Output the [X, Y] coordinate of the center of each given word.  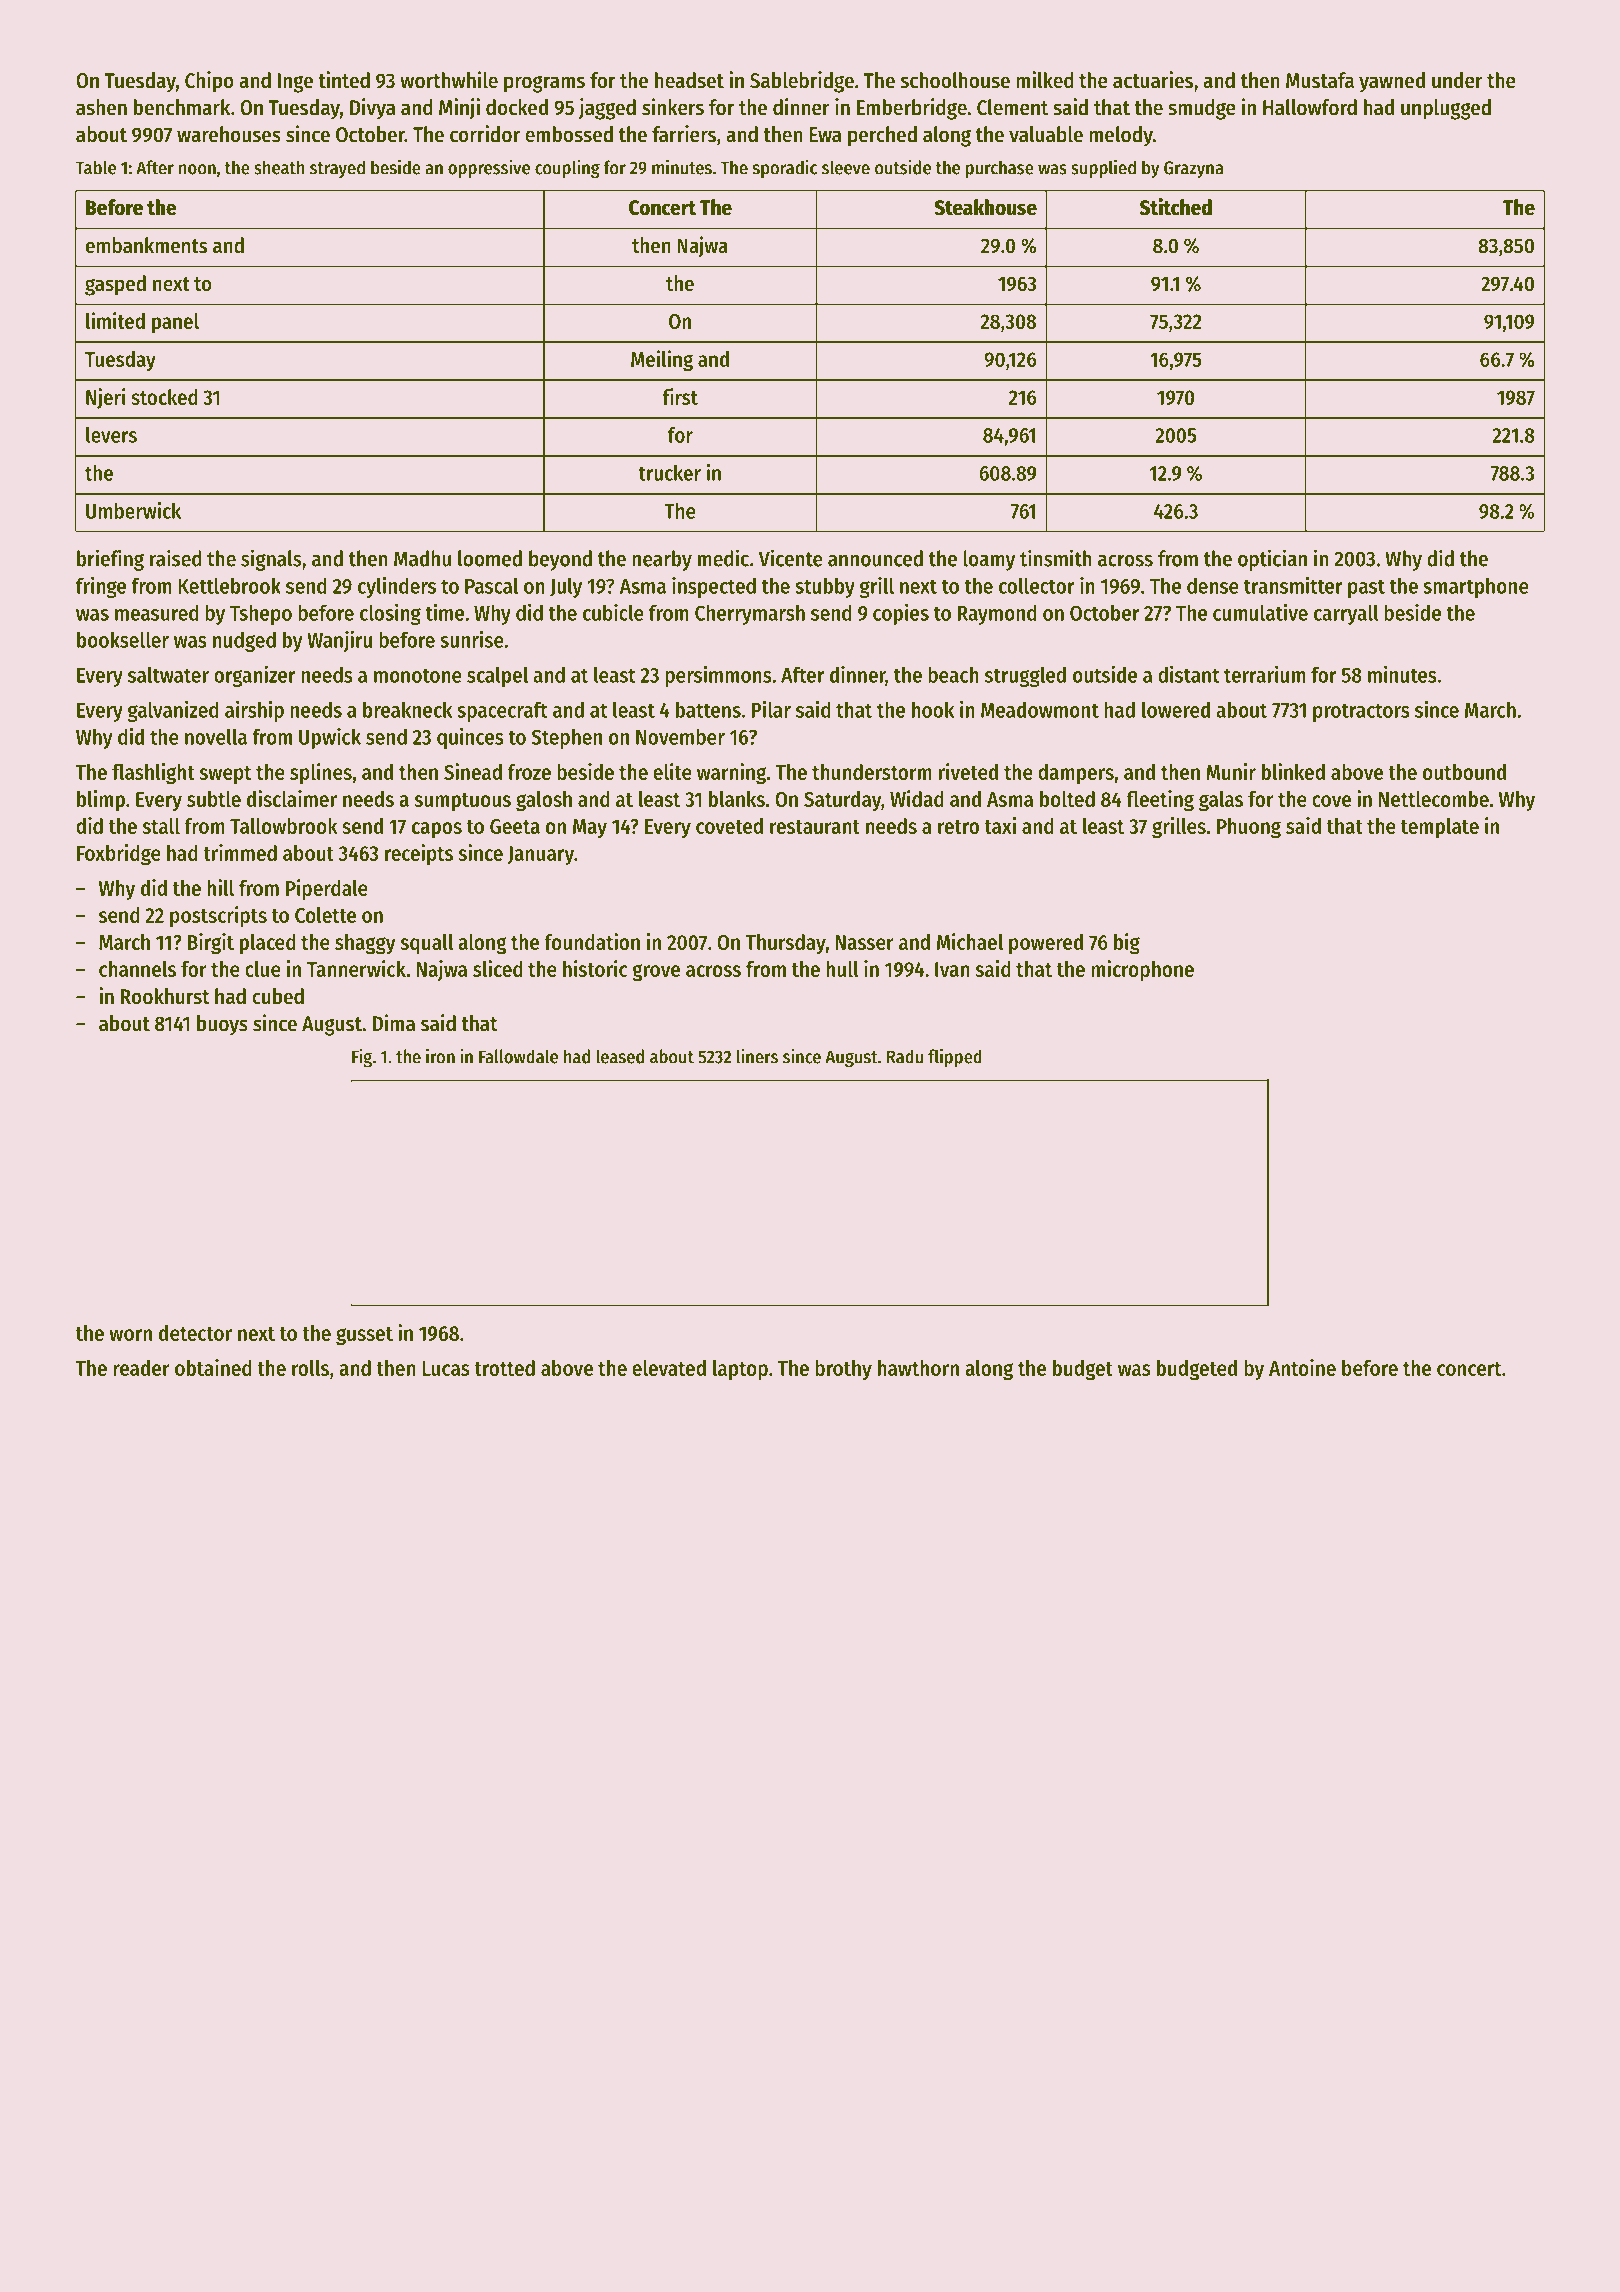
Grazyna [1194, 169]
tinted [344, 80]
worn [130, 1335]
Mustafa [1320, 80]
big [1127, 944]
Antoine [1302, 1367]
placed [268, 944]
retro [958, 827]
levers [111, 435]
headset [689, 80]
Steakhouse [985, 207]
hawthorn [918, 1368]
